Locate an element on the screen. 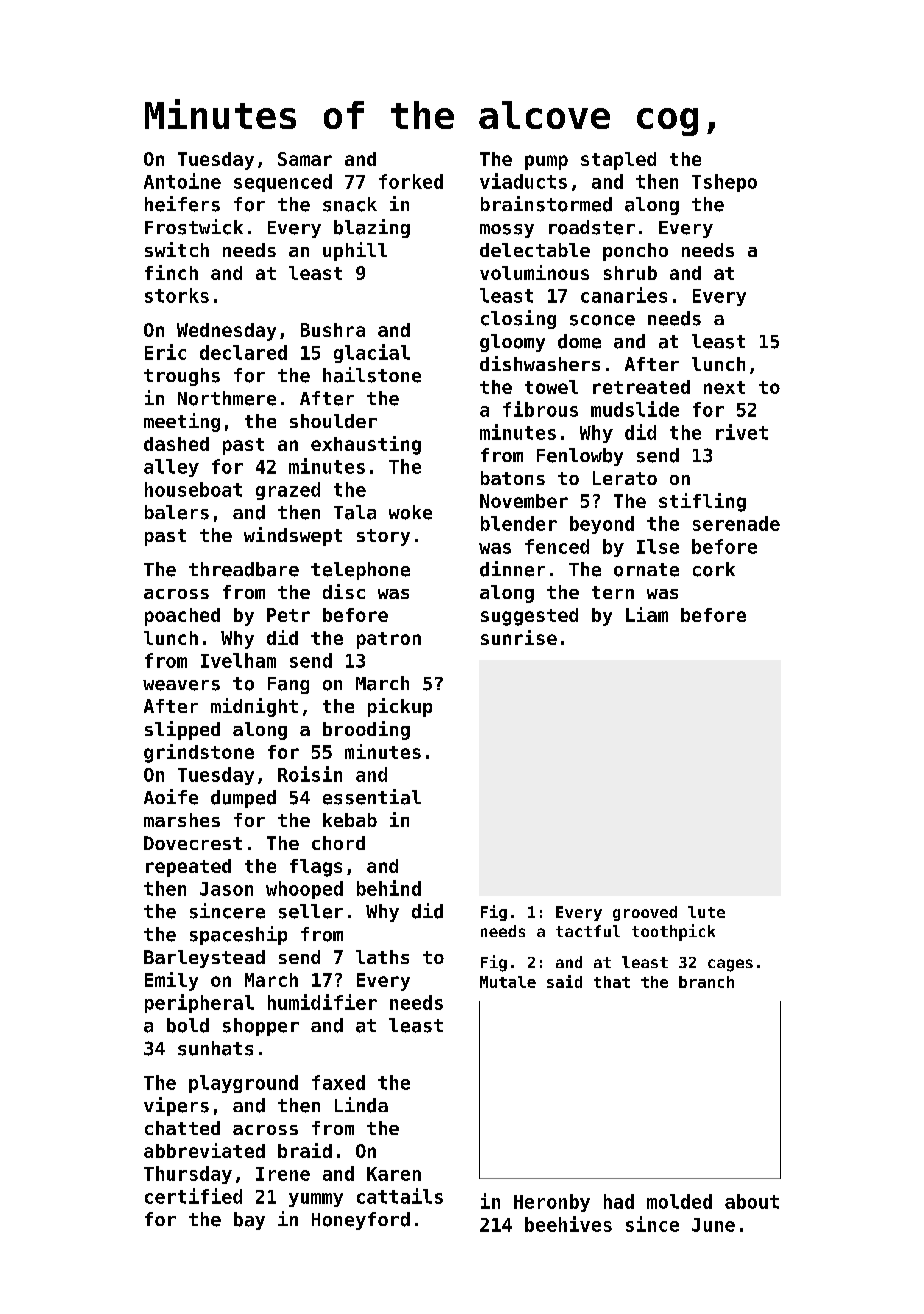 This screenshot has width=924, height=1314. Tshepo is located at coordinates (724, 183).
